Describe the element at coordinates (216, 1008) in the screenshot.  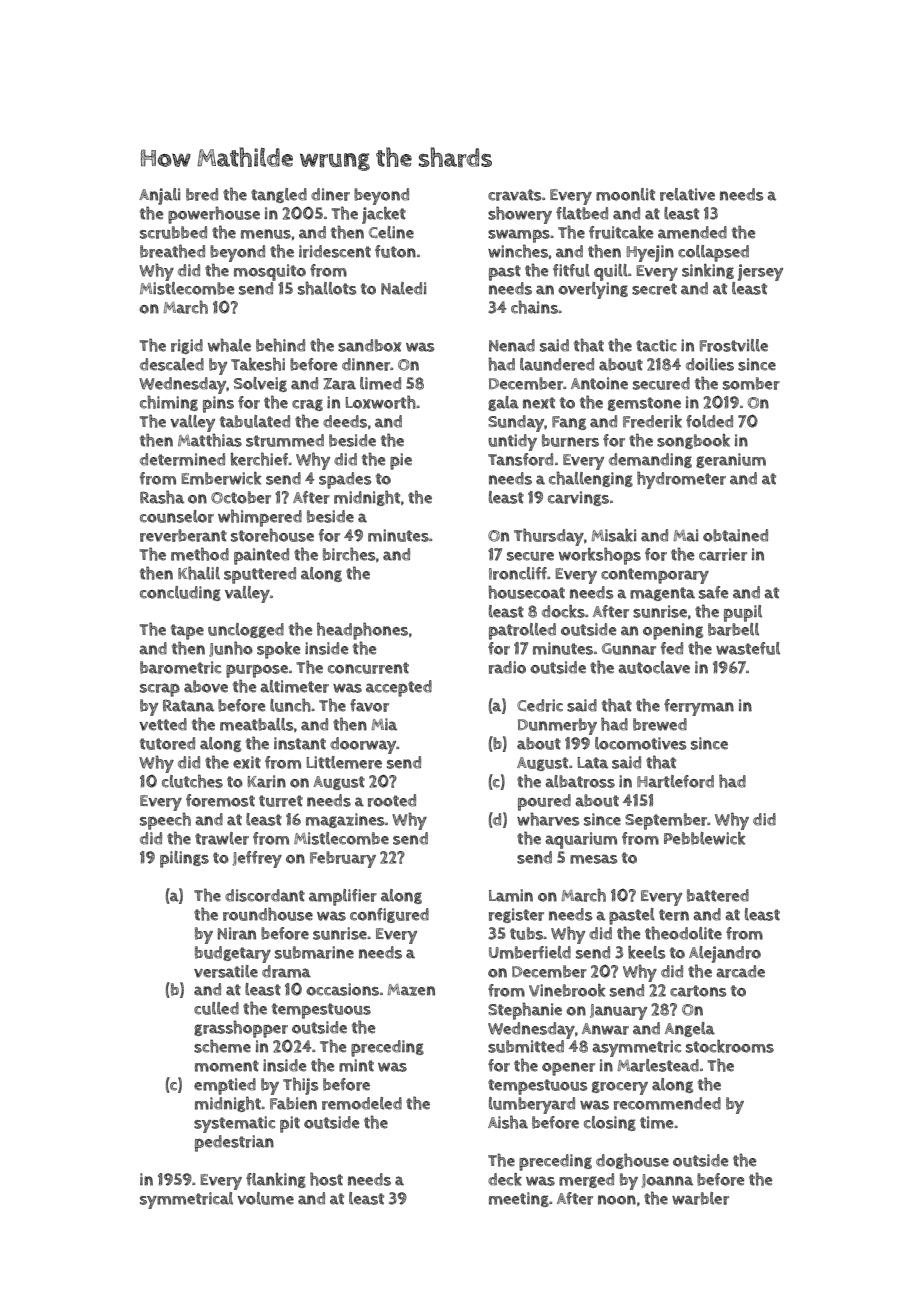
I see `culled` at that location.
